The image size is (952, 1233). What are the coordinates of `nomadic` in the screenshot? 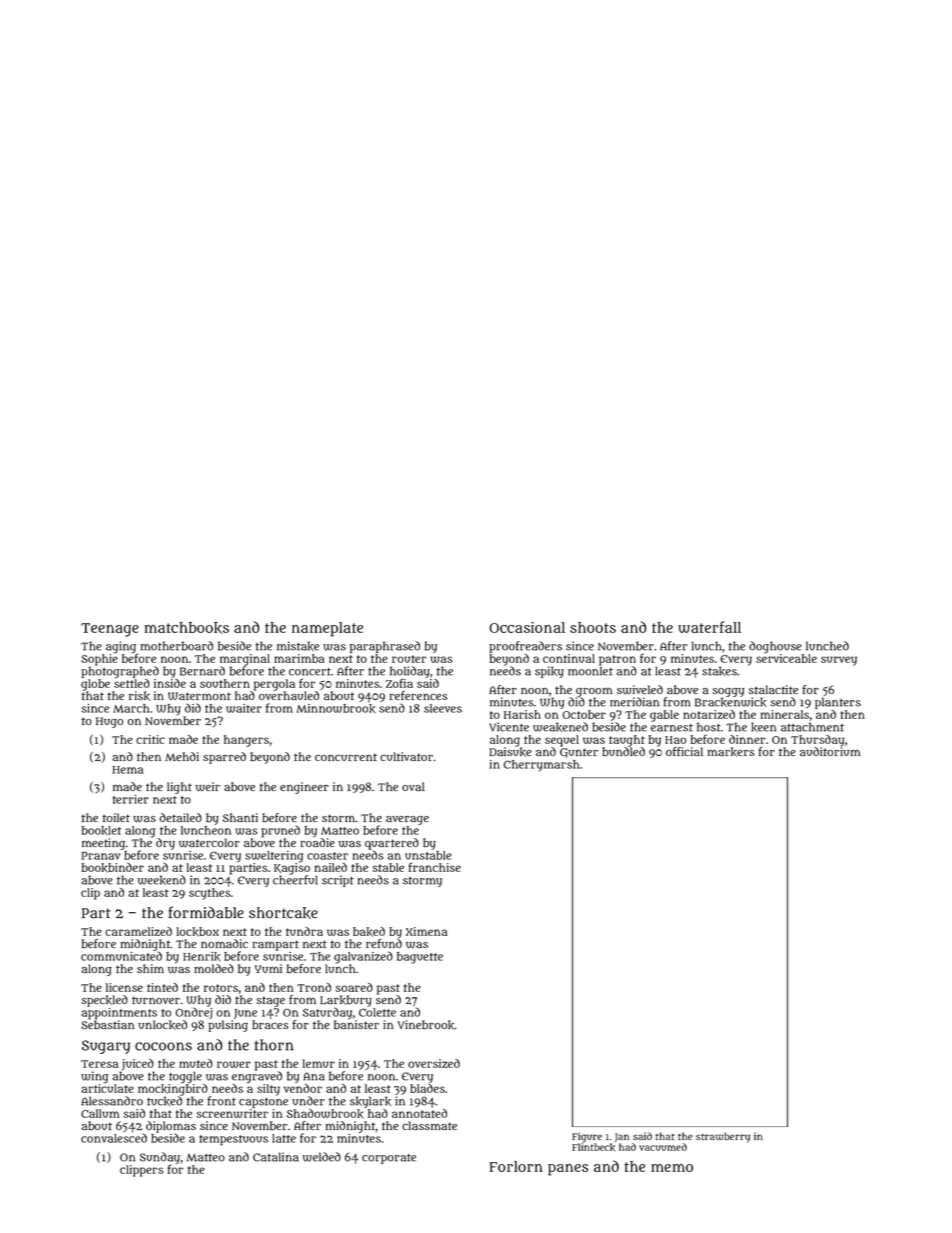 It's located at (224, 943).
